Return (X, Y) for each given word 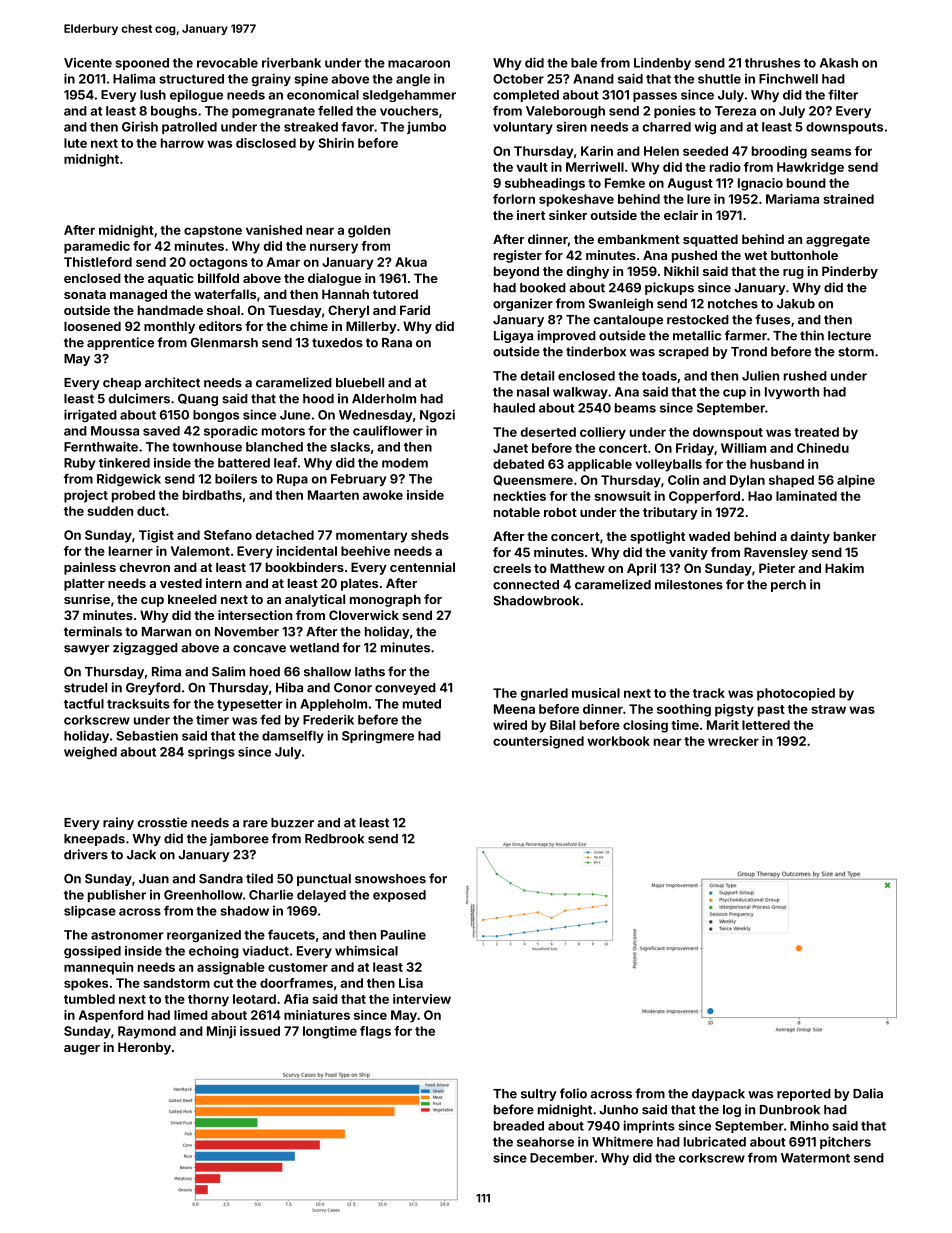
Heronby (144, 1048)
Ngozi (437, 415)
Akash (839, 63)
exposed (399, 896)
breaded (519, 1126)
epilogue (196, 95)
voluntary (523, 128)
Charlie (271, 894)
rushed (805, 376)
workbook (618, 741)
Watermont (815, 1158)
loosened (92, 326)
